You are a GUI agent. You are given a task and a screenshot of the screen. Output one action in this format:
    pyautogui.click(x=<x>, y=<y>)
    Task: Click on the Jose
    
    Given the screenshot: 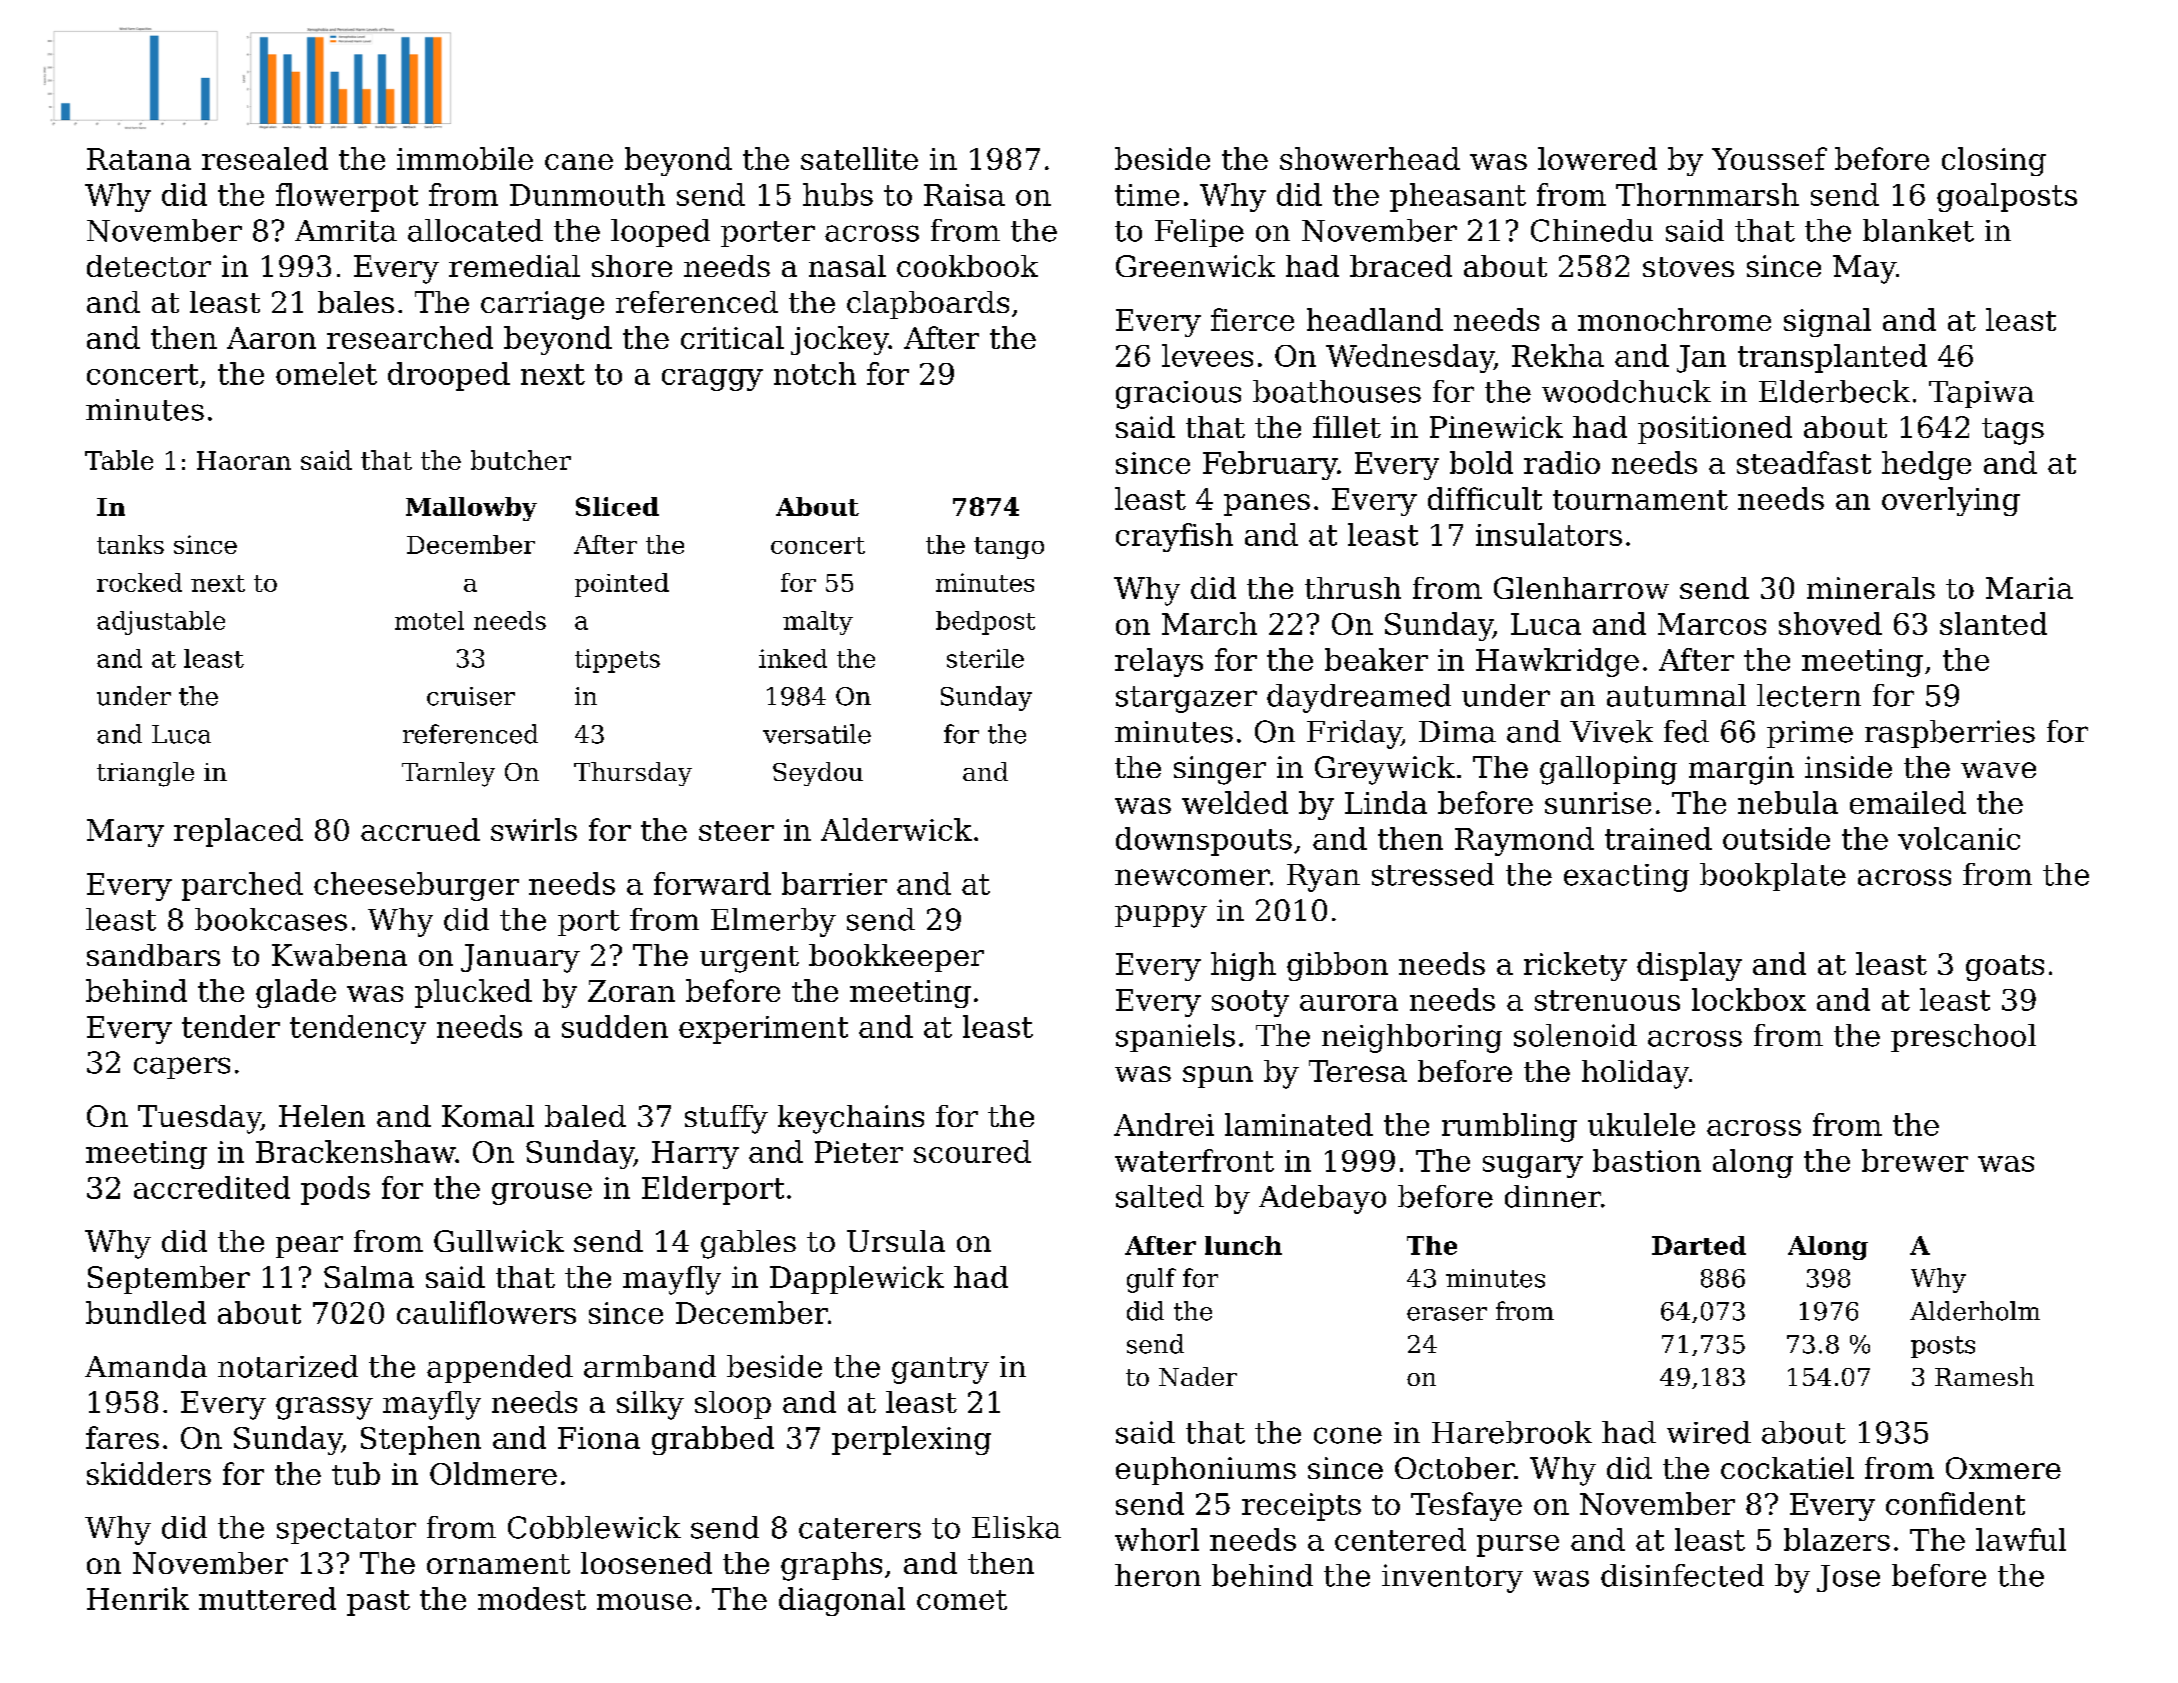 What is the action you would take?
    pyautogui.click(x=1848, y=1578)
